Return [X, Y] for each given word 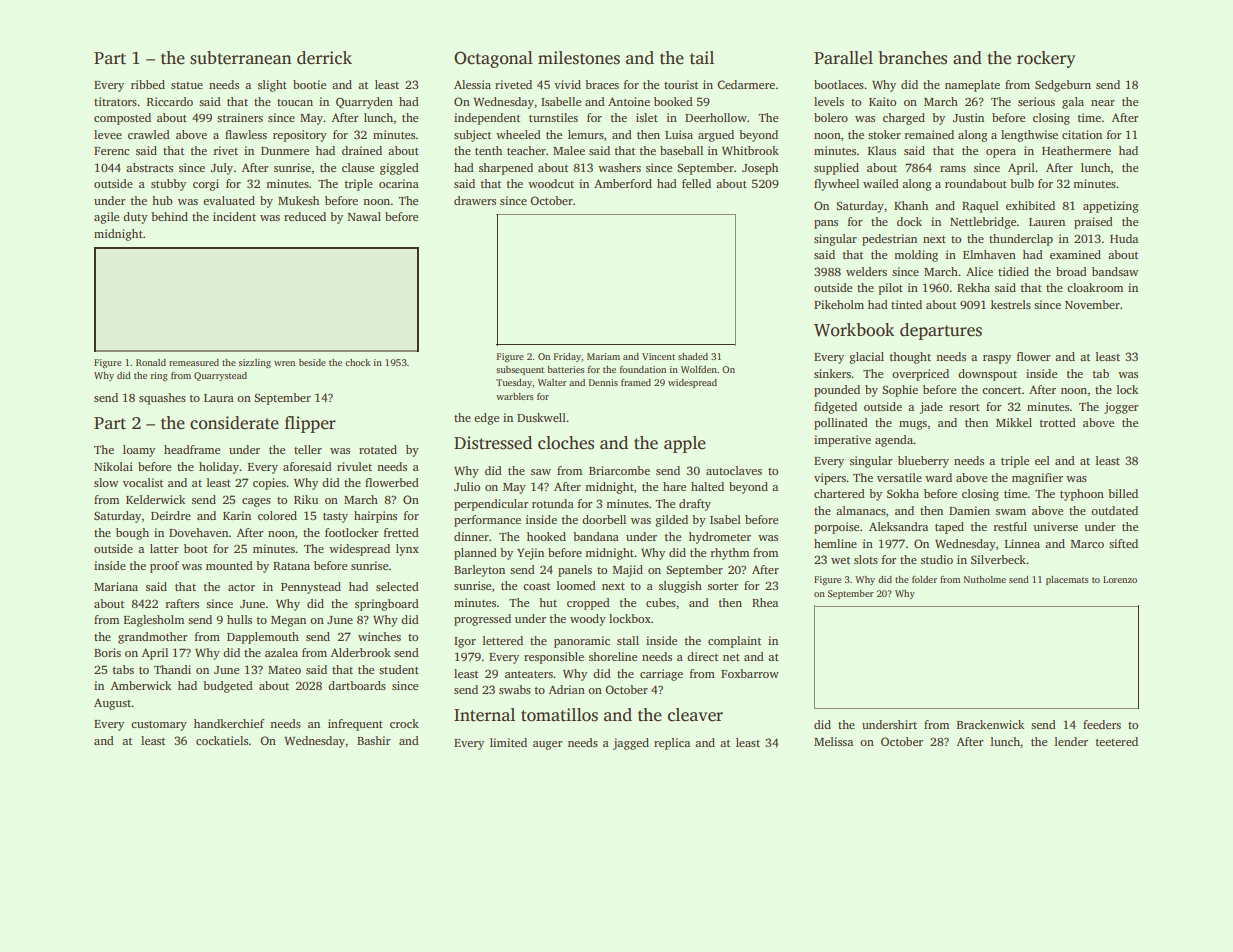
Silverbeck [998, 559]
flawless [246, 134]
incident [234, 216]
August [113, 704]
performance [487, 521]
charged [904, 119]
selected [397, 586]
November [1092, 304]
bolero [831, 117]
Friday [567, 357]
